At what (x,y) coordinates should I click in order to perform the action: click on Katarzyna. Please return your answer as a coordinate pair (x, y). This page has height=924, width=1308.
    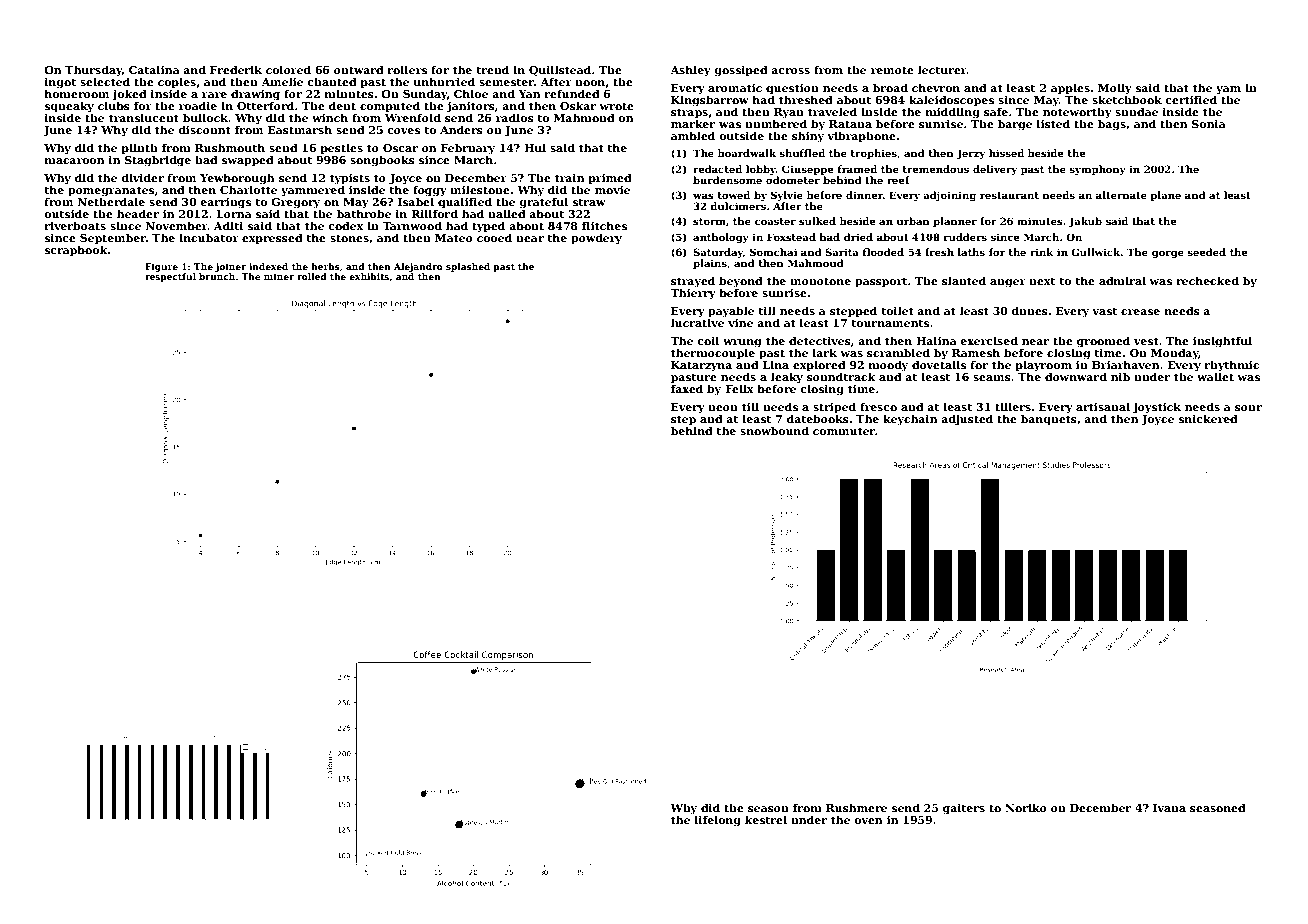
    Looking at the image, I should click on (701, 366).
